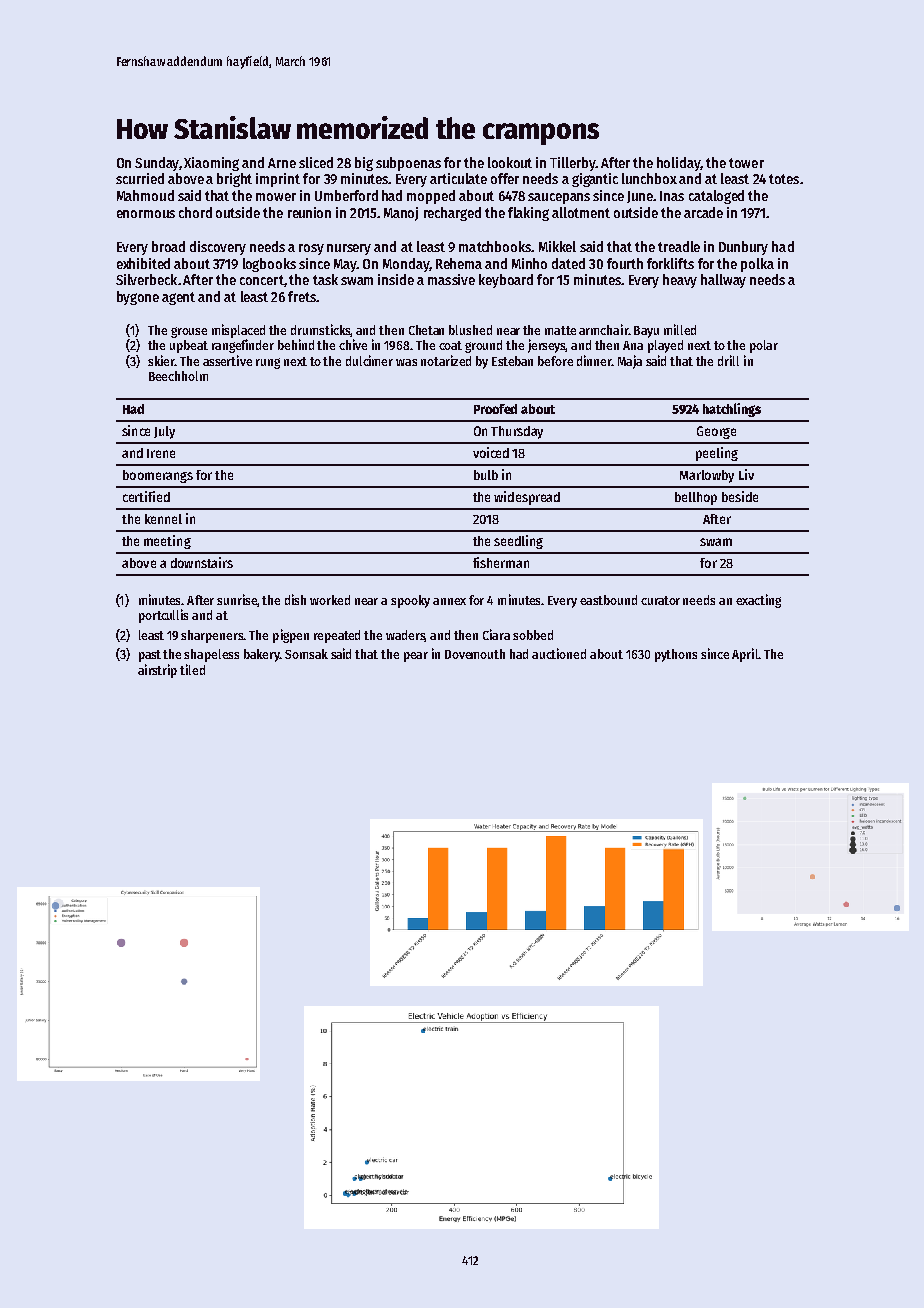 This screenshot has width=924, height=1308. Describe the element at coordinates (555, 361) in the screenshot. I see `before` at that location.
